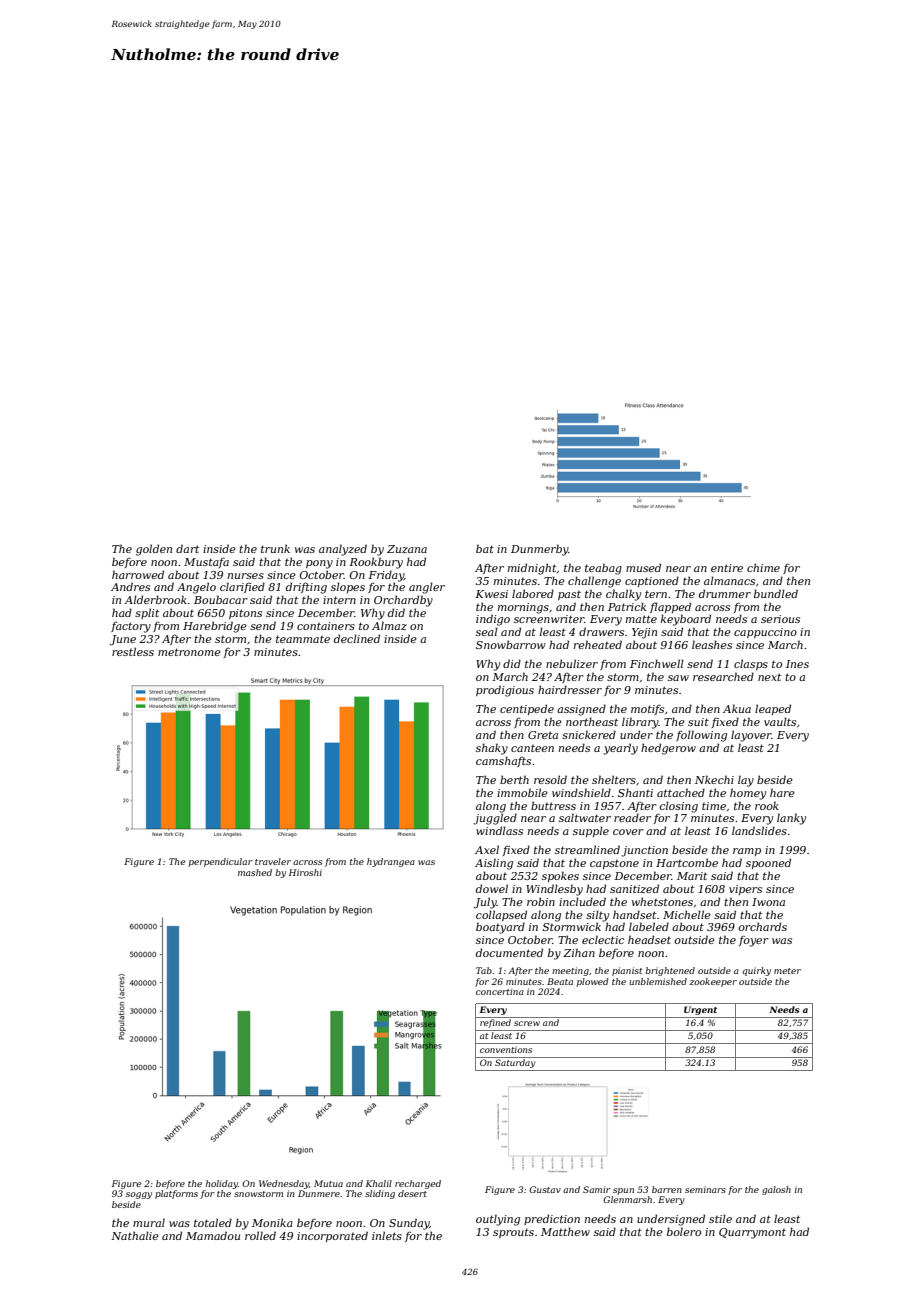  I want to click on Nathalie, so click(135, 1235).
